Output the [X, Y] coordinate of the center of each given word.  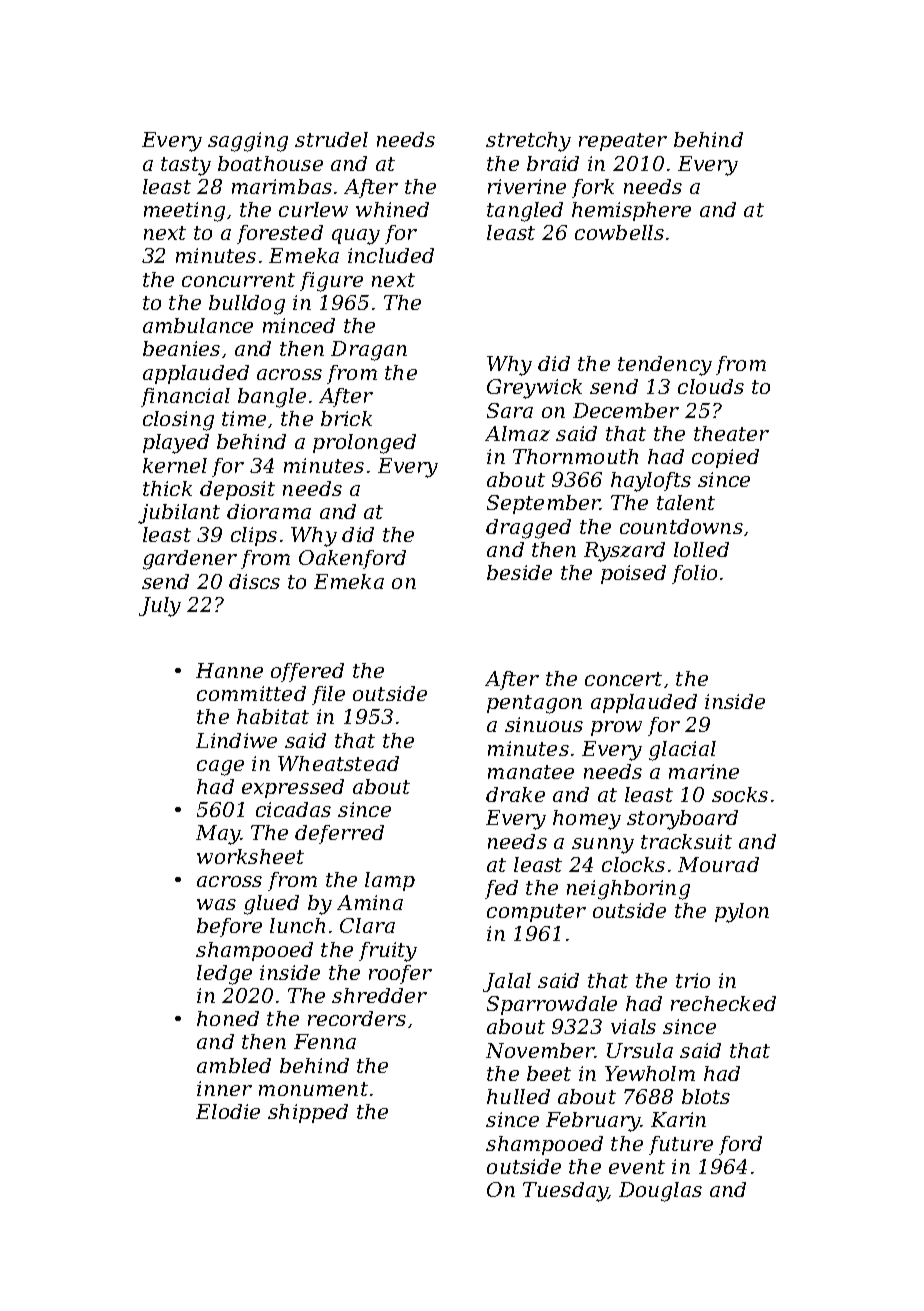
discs [254, 581]
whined [392, 209]
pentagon [534, 704]
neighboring [628, 890]
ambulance [198, 325]
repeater [623, 142]
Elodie [228, 1111]
